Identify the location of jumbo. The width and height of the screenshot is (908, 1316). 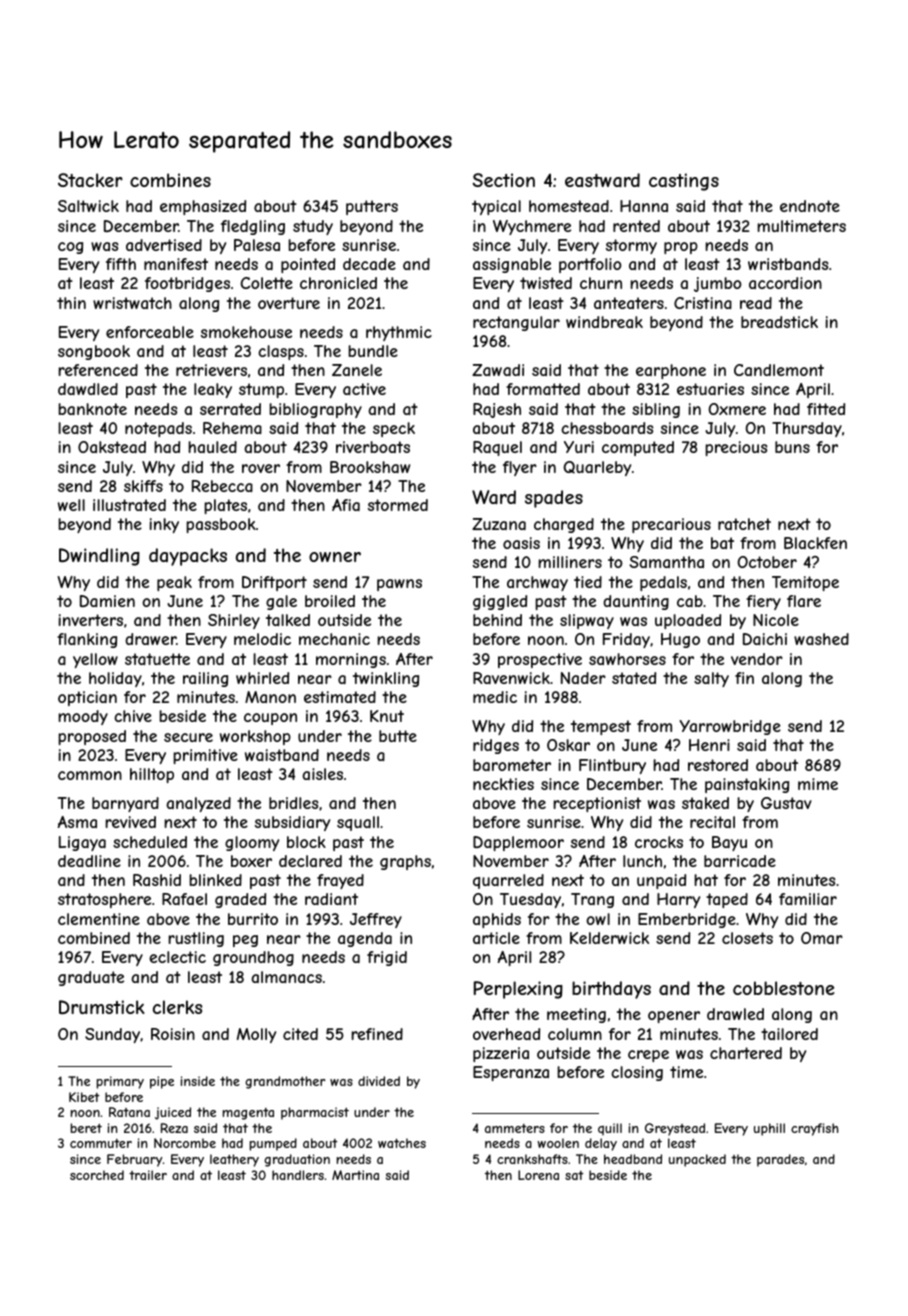
(718, 284).
